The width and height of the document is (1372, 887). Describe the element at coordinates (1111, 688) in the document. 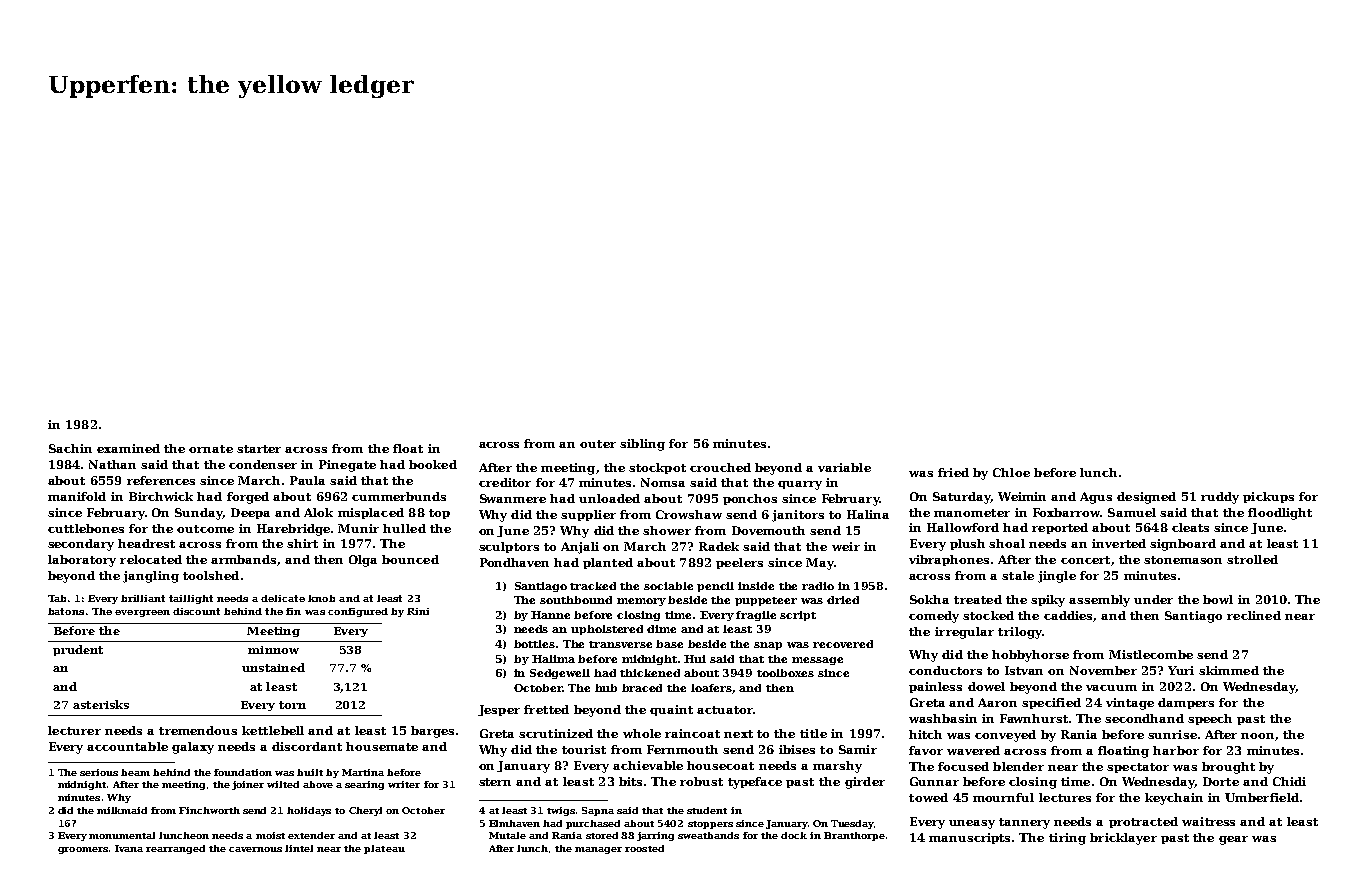

I see `vacuum` at that location.
